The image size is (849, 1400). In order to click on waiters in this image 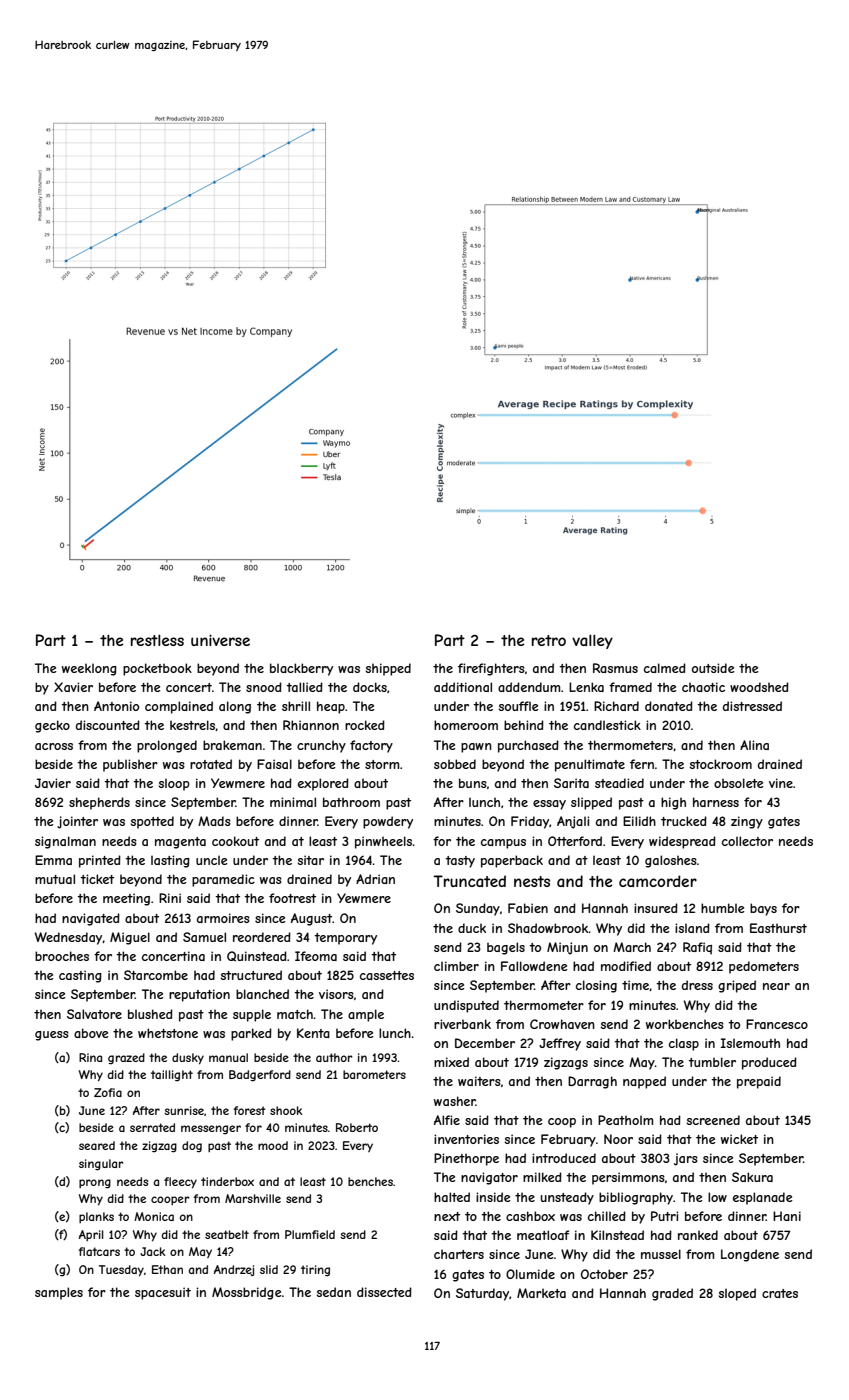, I will do `click(479, 1081)`.
